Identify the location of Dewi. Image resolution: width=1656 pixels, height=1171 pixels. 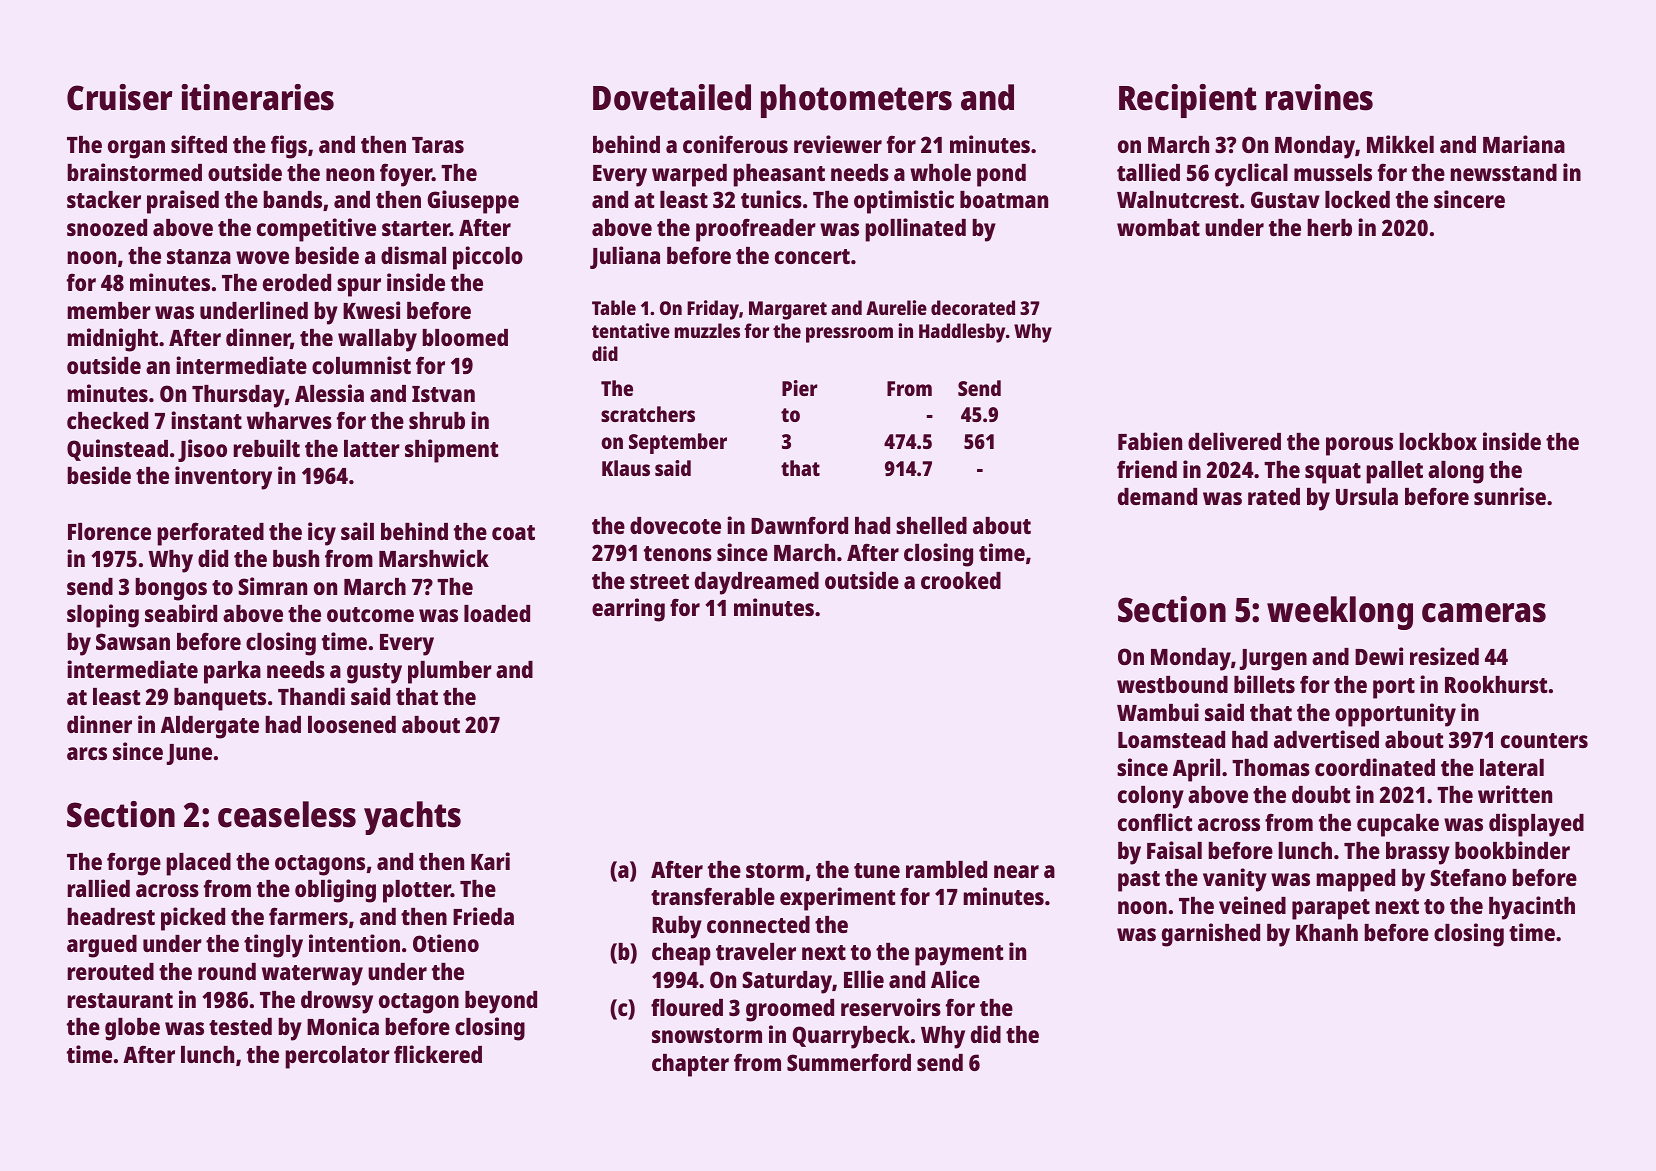
(1379, 656).
